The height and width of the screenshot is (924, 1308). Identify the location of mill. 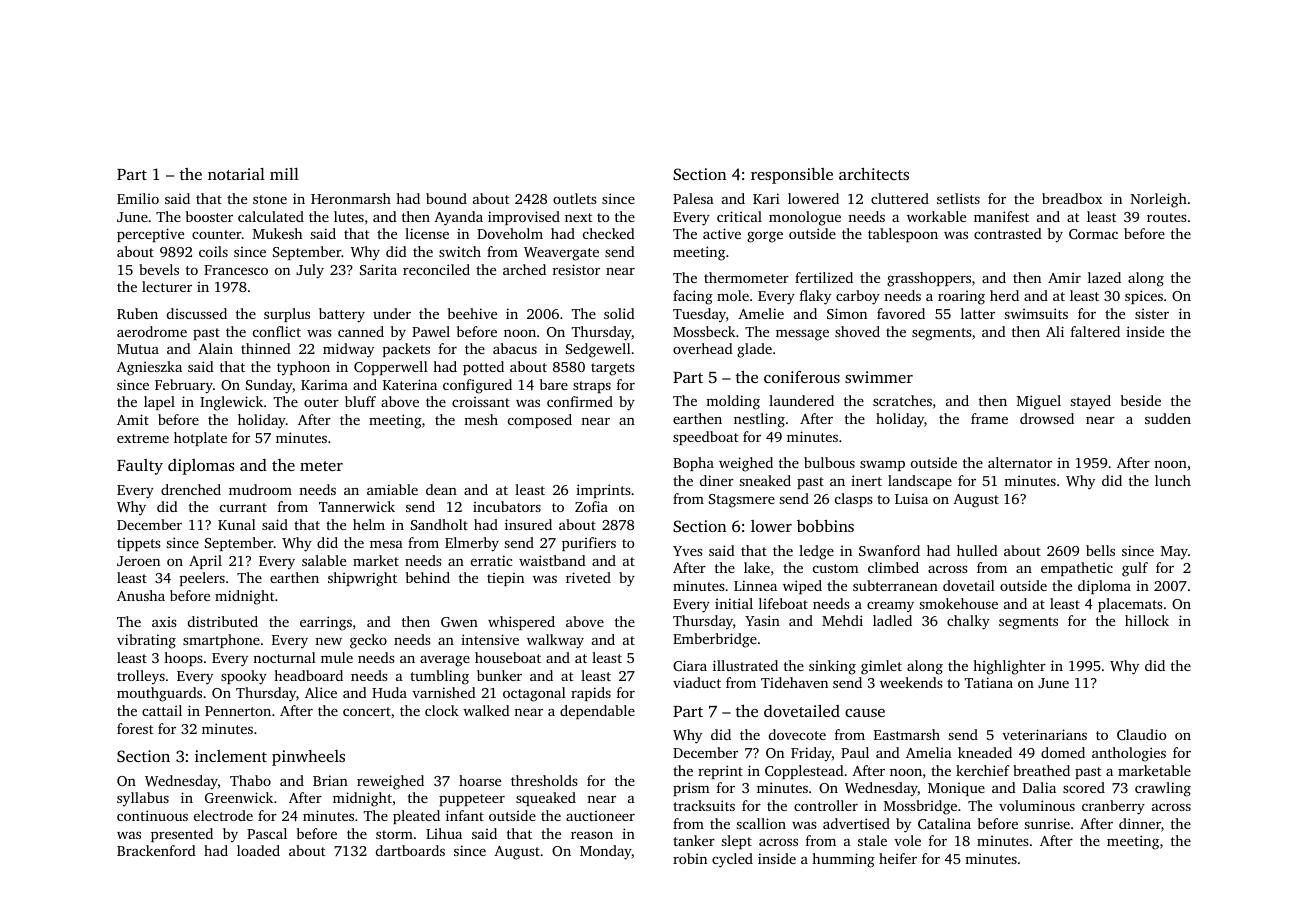
(284, 174).
